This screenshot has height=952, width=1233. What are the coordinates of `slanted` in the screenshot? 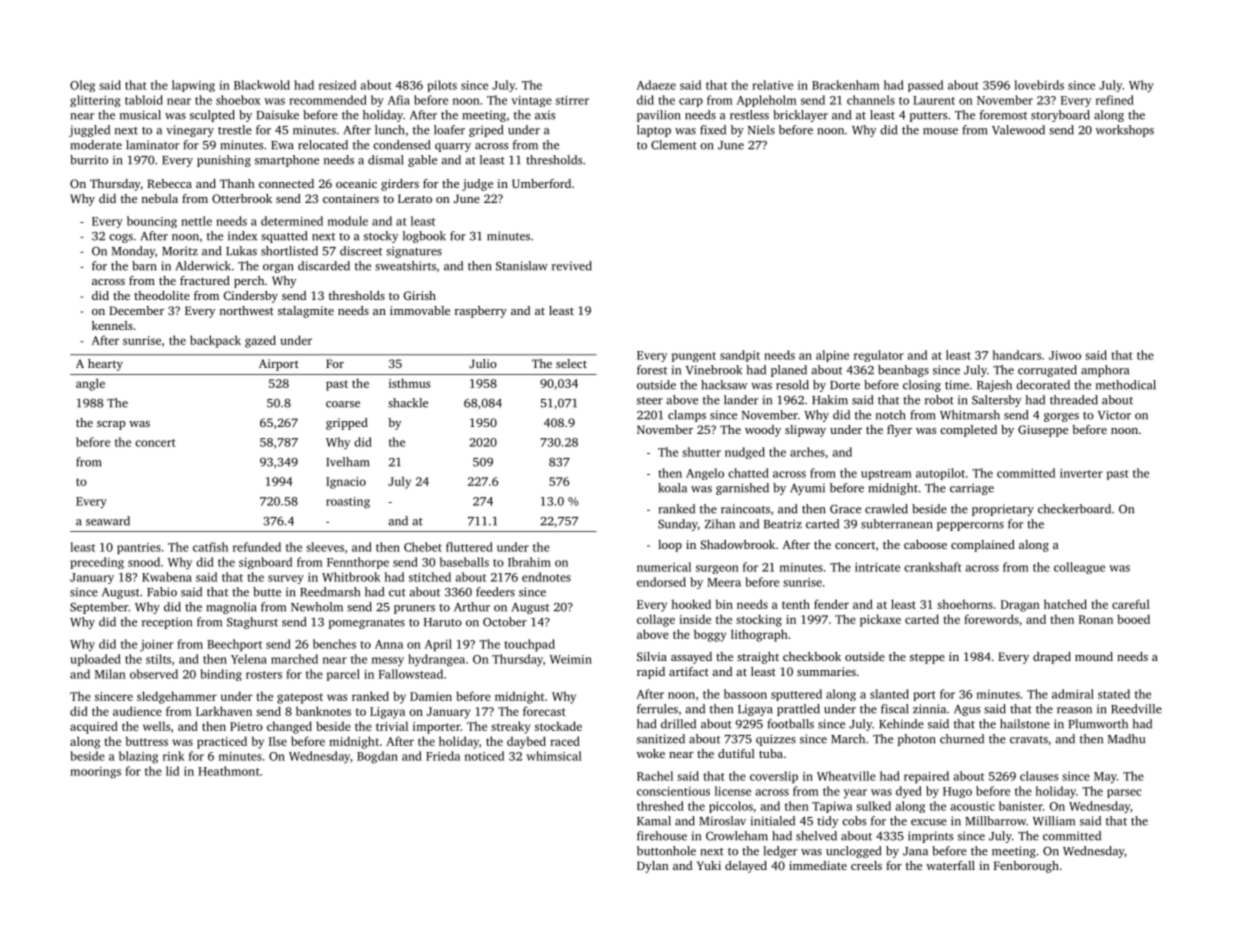 It's located at (889, 694).
